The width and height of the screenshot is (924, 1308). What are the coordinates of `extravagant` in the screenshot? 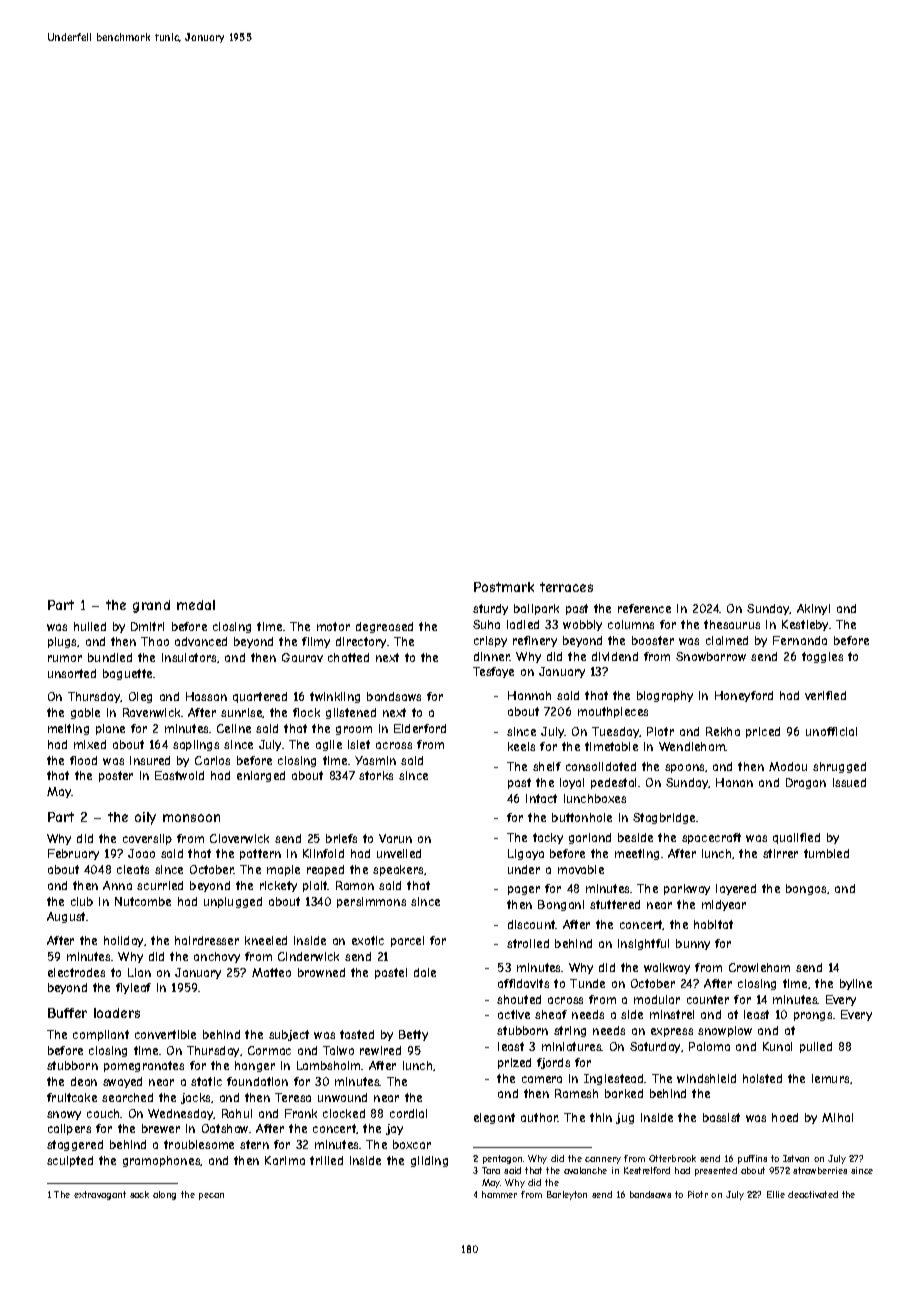 It's located at (100, 1195).
